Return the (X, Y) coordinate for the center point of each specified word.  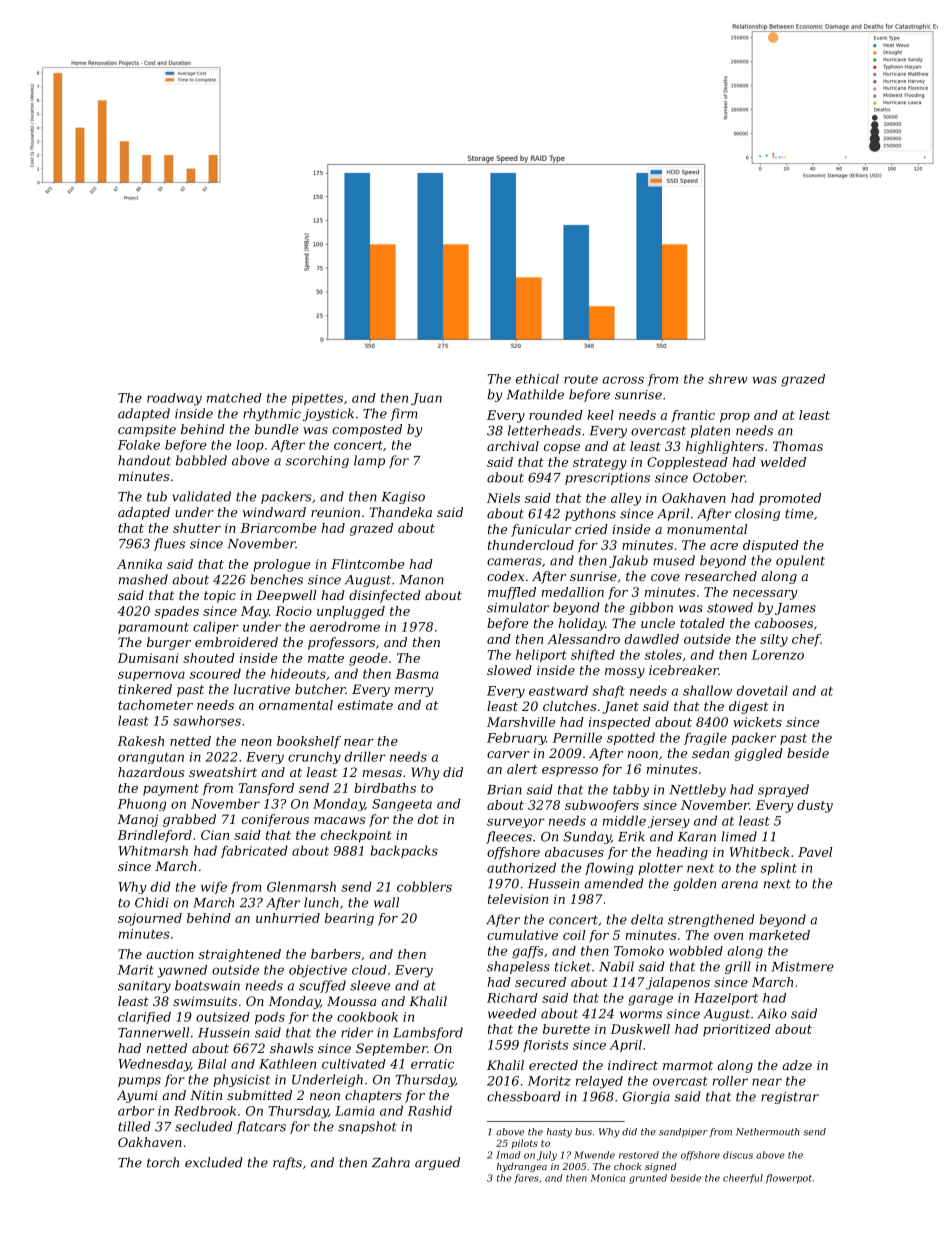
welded (783, 462)
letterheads (544, 430)
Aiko (772, 1013)
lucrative (262, 689)
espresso (570, 772)
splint (779, 868)
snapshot (367, 1127)
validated (201, 496)
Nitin (206, 1095)
